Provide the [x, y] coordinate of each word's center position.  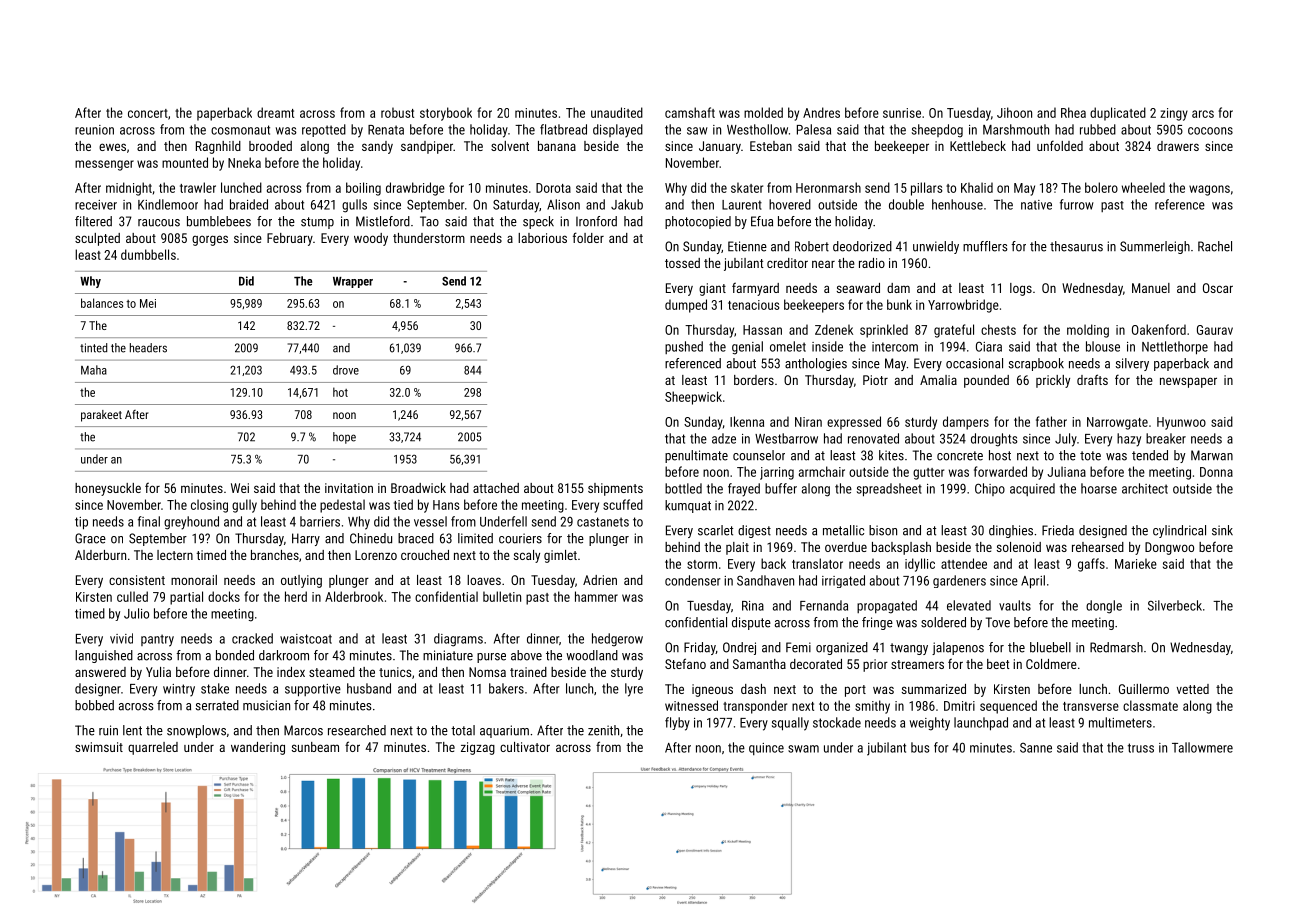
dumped [686, 306]
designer [98, 690]
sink [1222, 530]
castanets [603, 522]
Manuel [1151, 288]
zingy [1174, 114]
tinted [93, 348]
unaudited [617, 112]
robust [397, 112]
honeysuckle [108, 489]
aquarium [504, 731]
